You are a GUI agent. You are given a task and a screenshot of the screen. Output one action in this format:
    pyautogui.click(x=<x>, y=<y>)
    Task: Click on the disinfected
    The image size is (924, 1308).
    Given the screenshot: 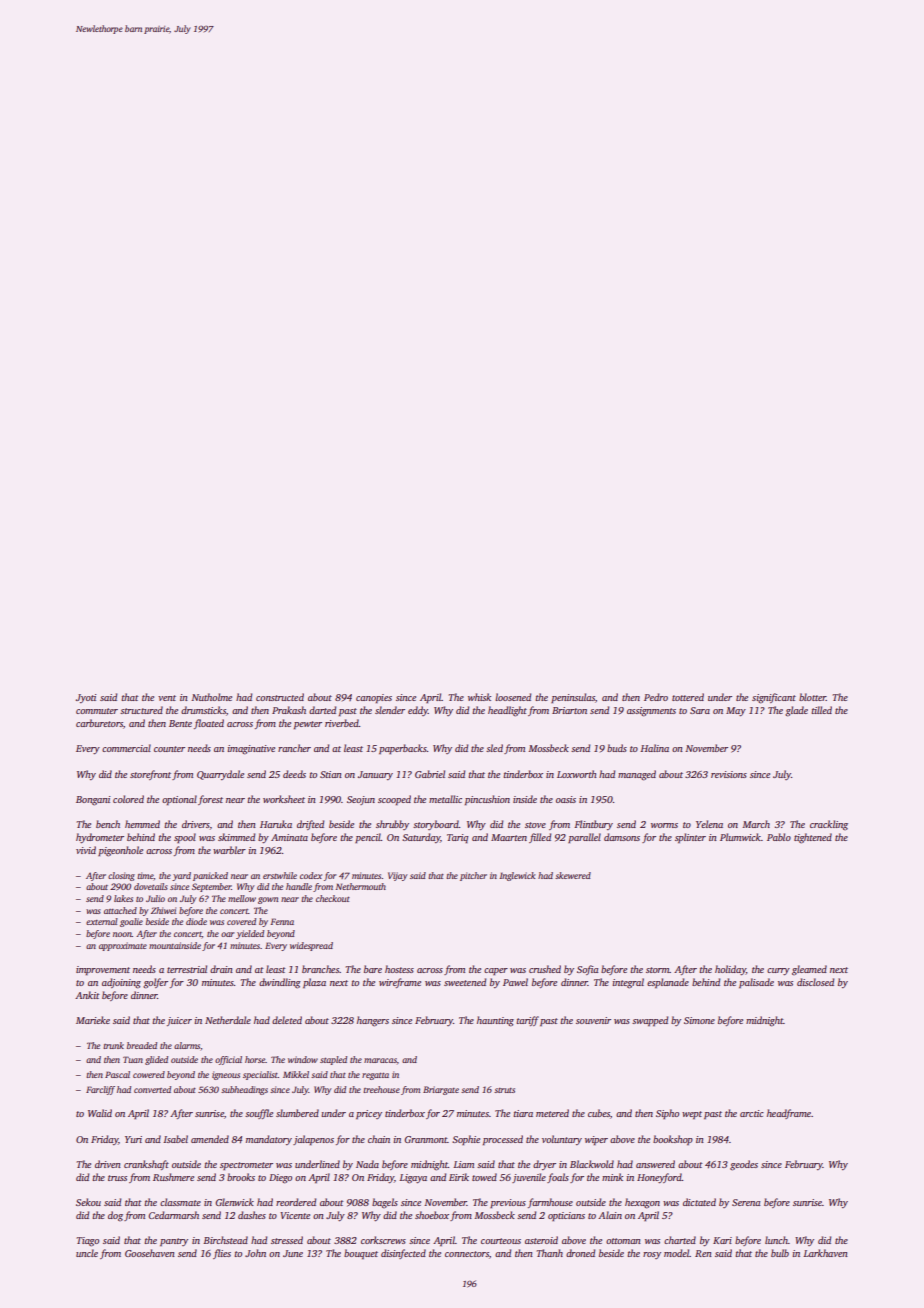 What is the action you would take?
    pyautogui.click(x=403, y=1254)
